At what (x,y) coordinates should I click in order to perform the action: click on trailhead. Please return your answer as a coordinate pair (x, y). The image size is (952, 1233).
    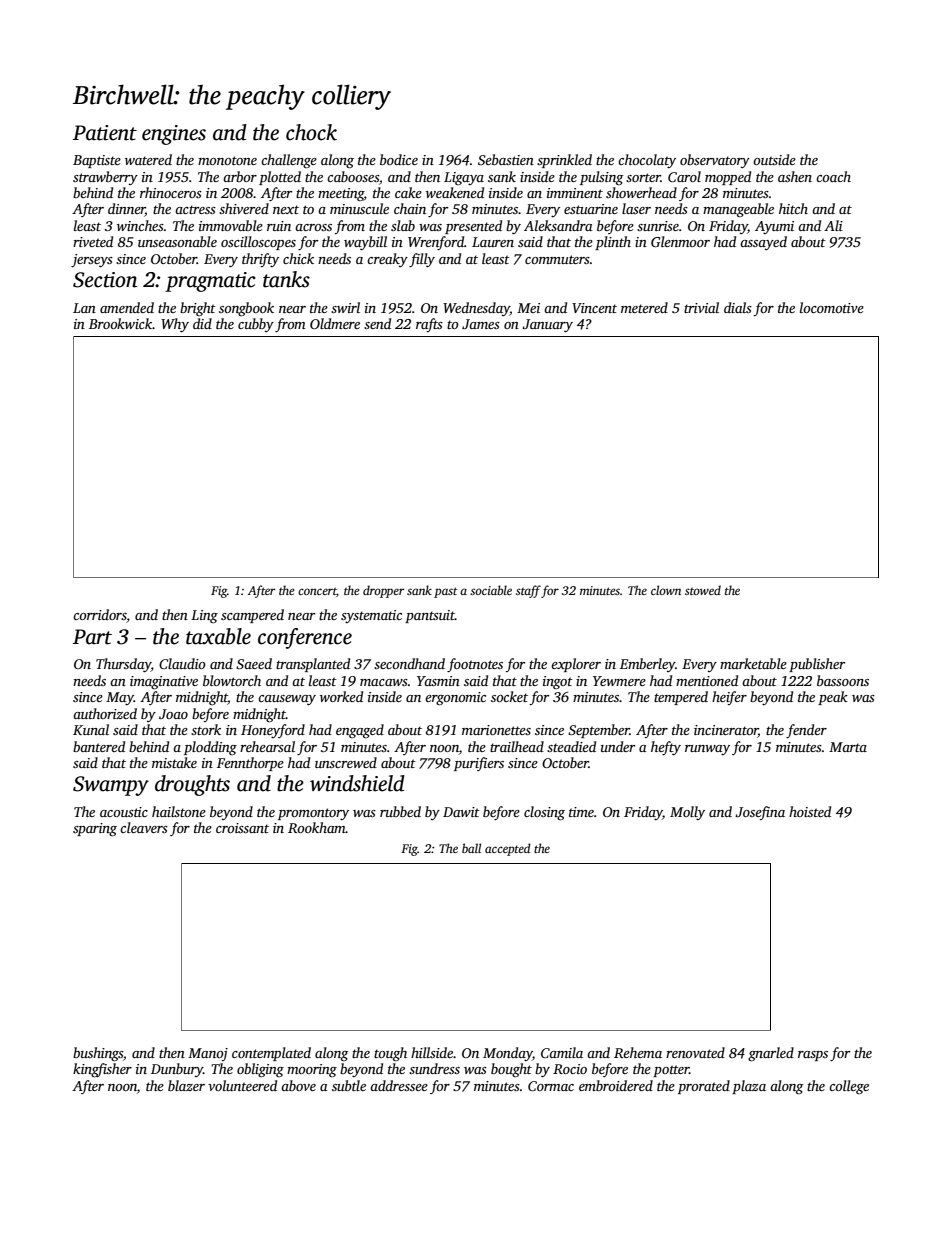
    Looking at the image, I should click on (517, 746).
